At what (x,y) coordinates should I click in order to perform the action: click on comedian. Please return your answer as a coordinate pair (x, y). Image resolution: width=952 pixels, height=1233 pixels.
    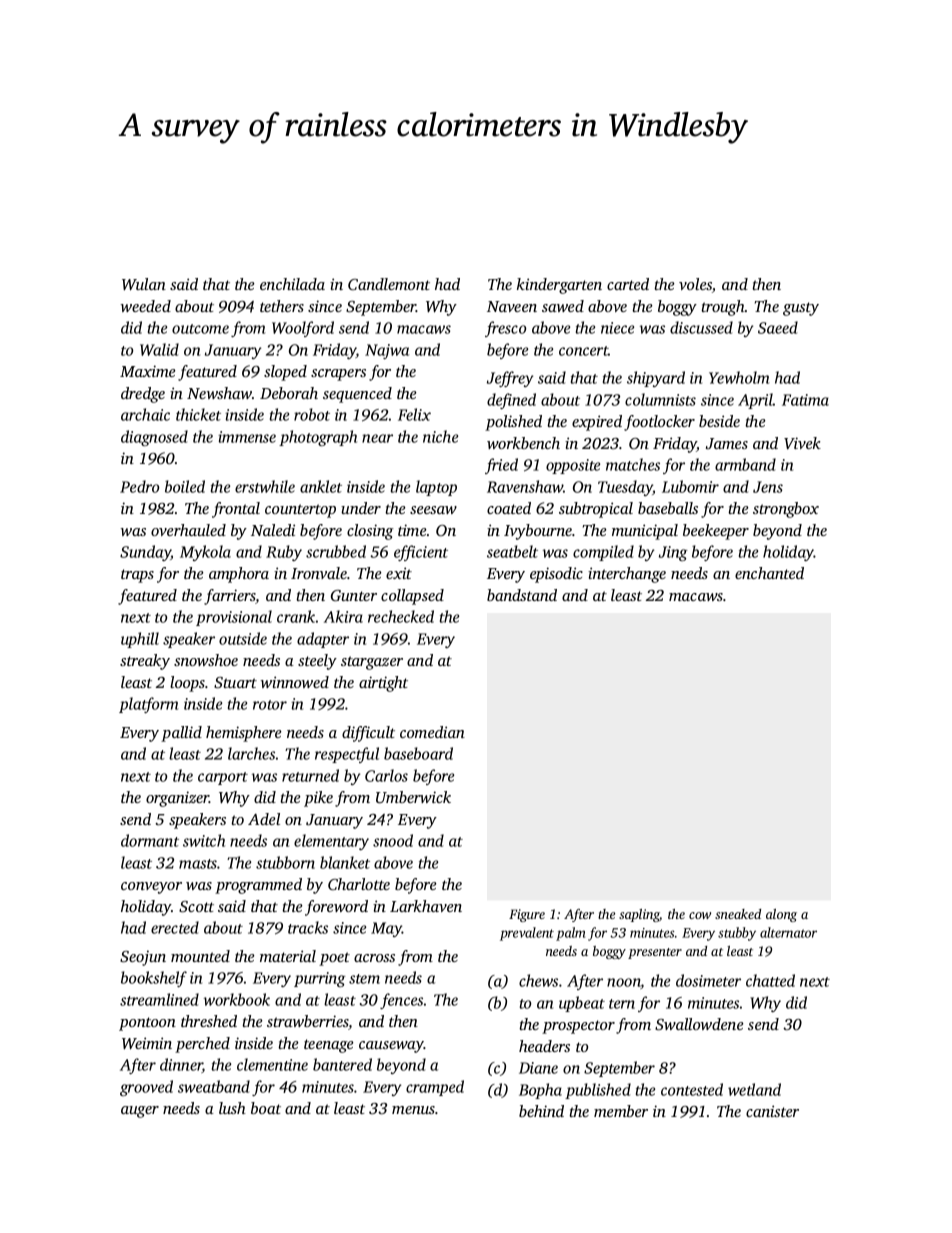
    Looking at the image, I should click on (432, 732).
